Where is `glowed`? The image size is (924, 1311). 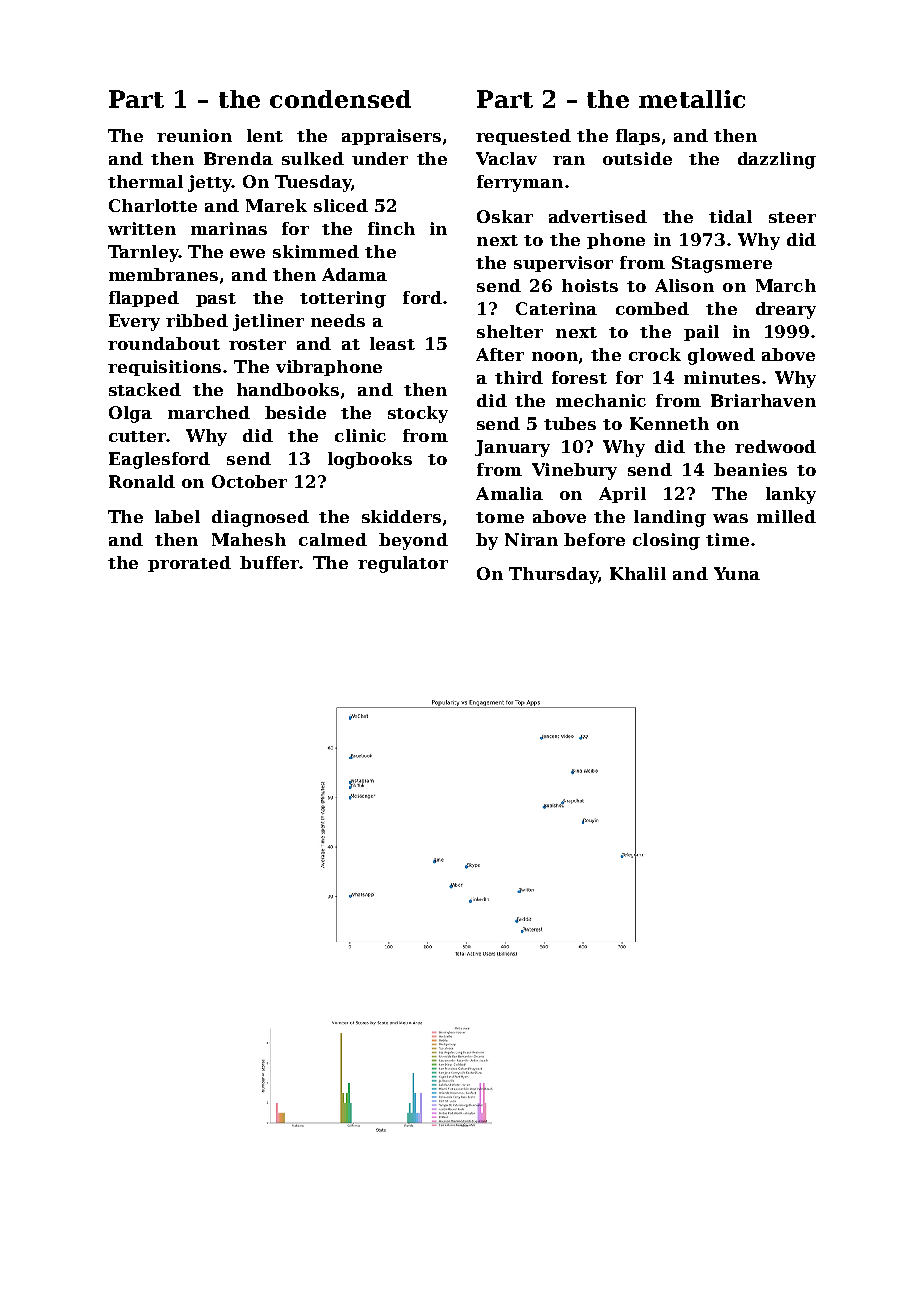 glowed is located at coordinates (721, 356).
